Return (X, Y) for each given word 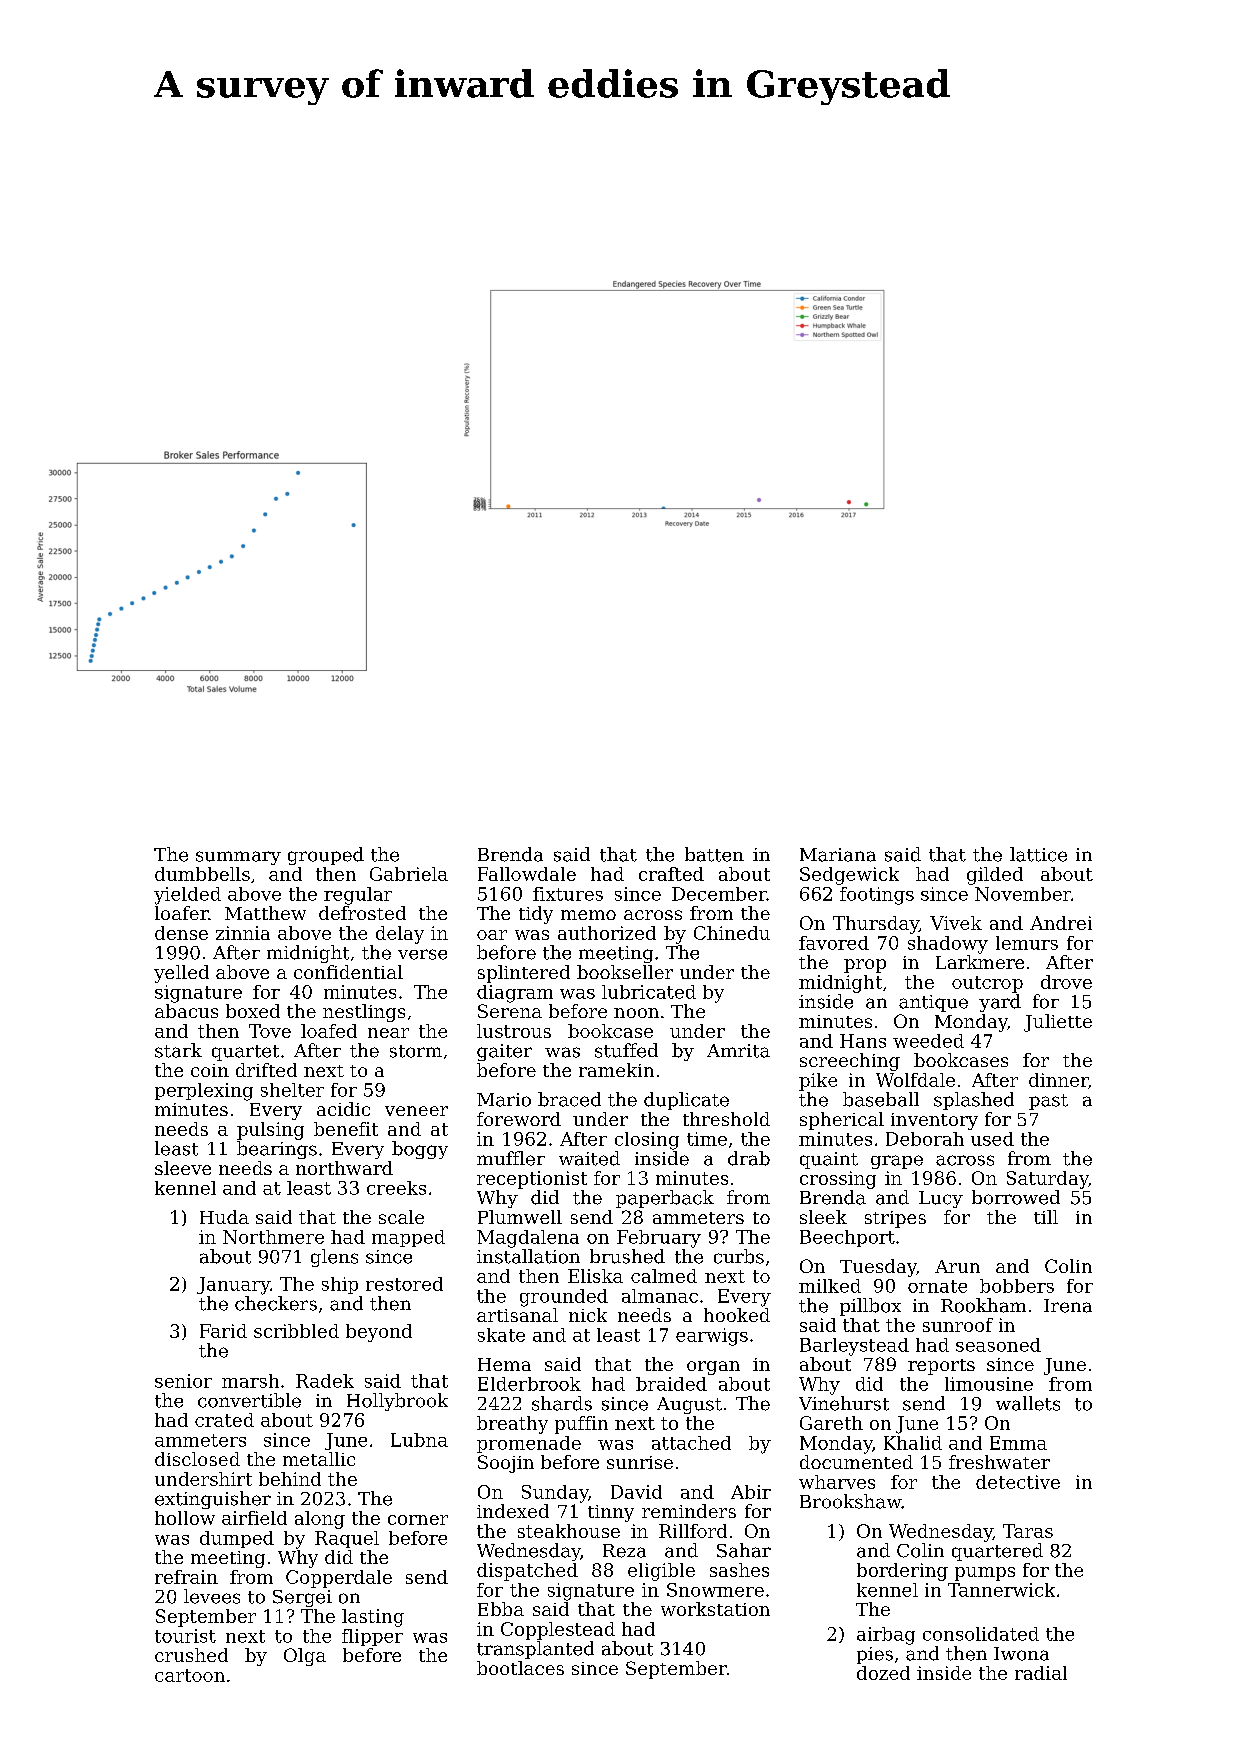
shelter (292, 1090)
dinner (1058, 1080)
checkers (276, 1303)
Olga (305, 1657)
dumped (237, 1539)
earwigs (712, 1337)
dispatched (527, 1572)
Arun (957, 1266)
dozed (883, 1673)
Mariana (838, 855)
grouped (326, 856)
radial (1041, 1673)
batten (714, 854)
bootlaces (520, 1668)
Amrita (738, 1051)
